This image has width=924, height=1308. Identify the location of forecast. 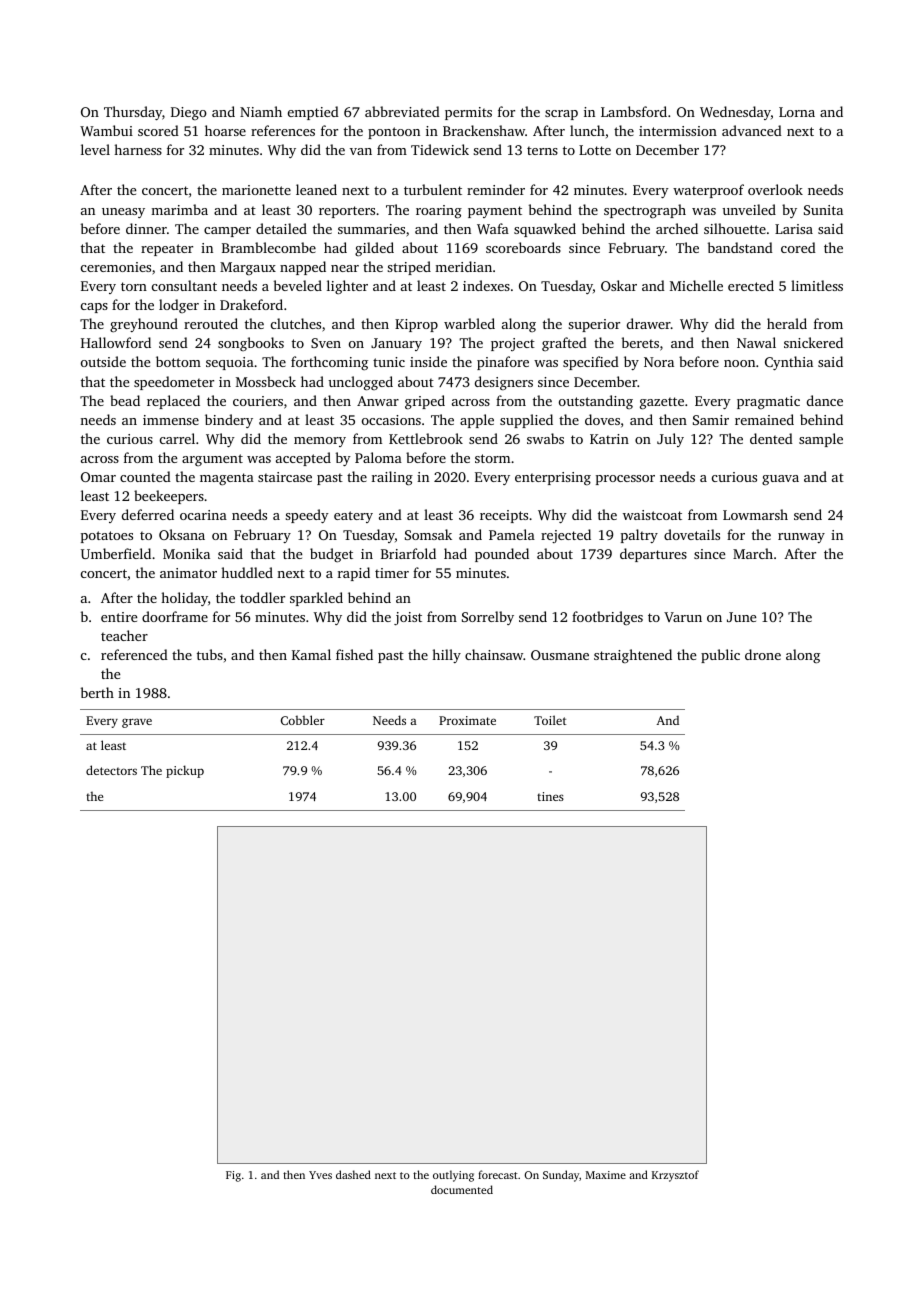
(498, 1174).
